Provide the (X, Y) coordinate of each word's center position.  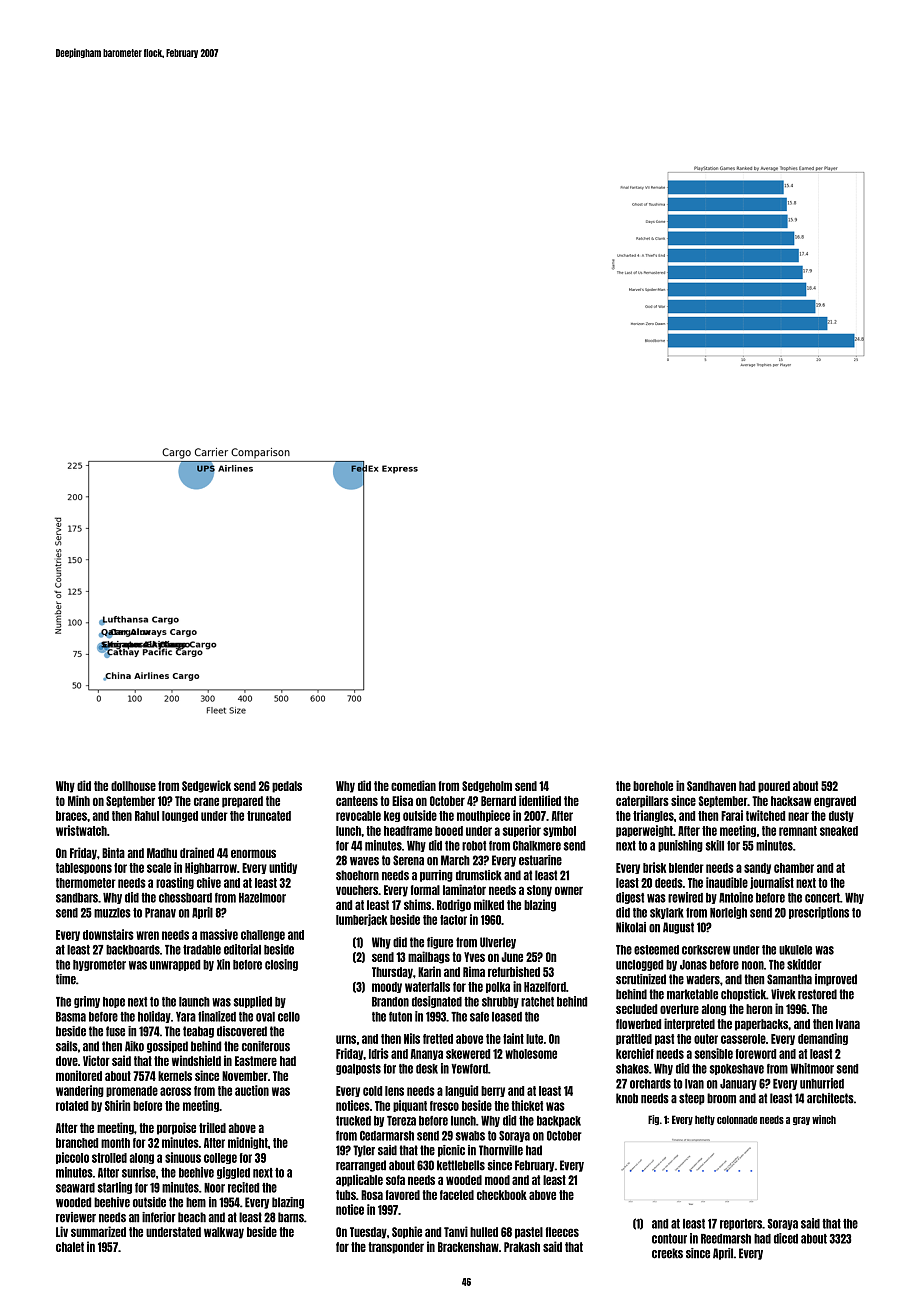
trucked (353, 1121)
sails (67, 1046)
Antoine (736, 897)
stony (539, 891)
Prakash (522, 1247)
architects (830, 1098)
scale (159, 868)
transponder (396, 1248)
